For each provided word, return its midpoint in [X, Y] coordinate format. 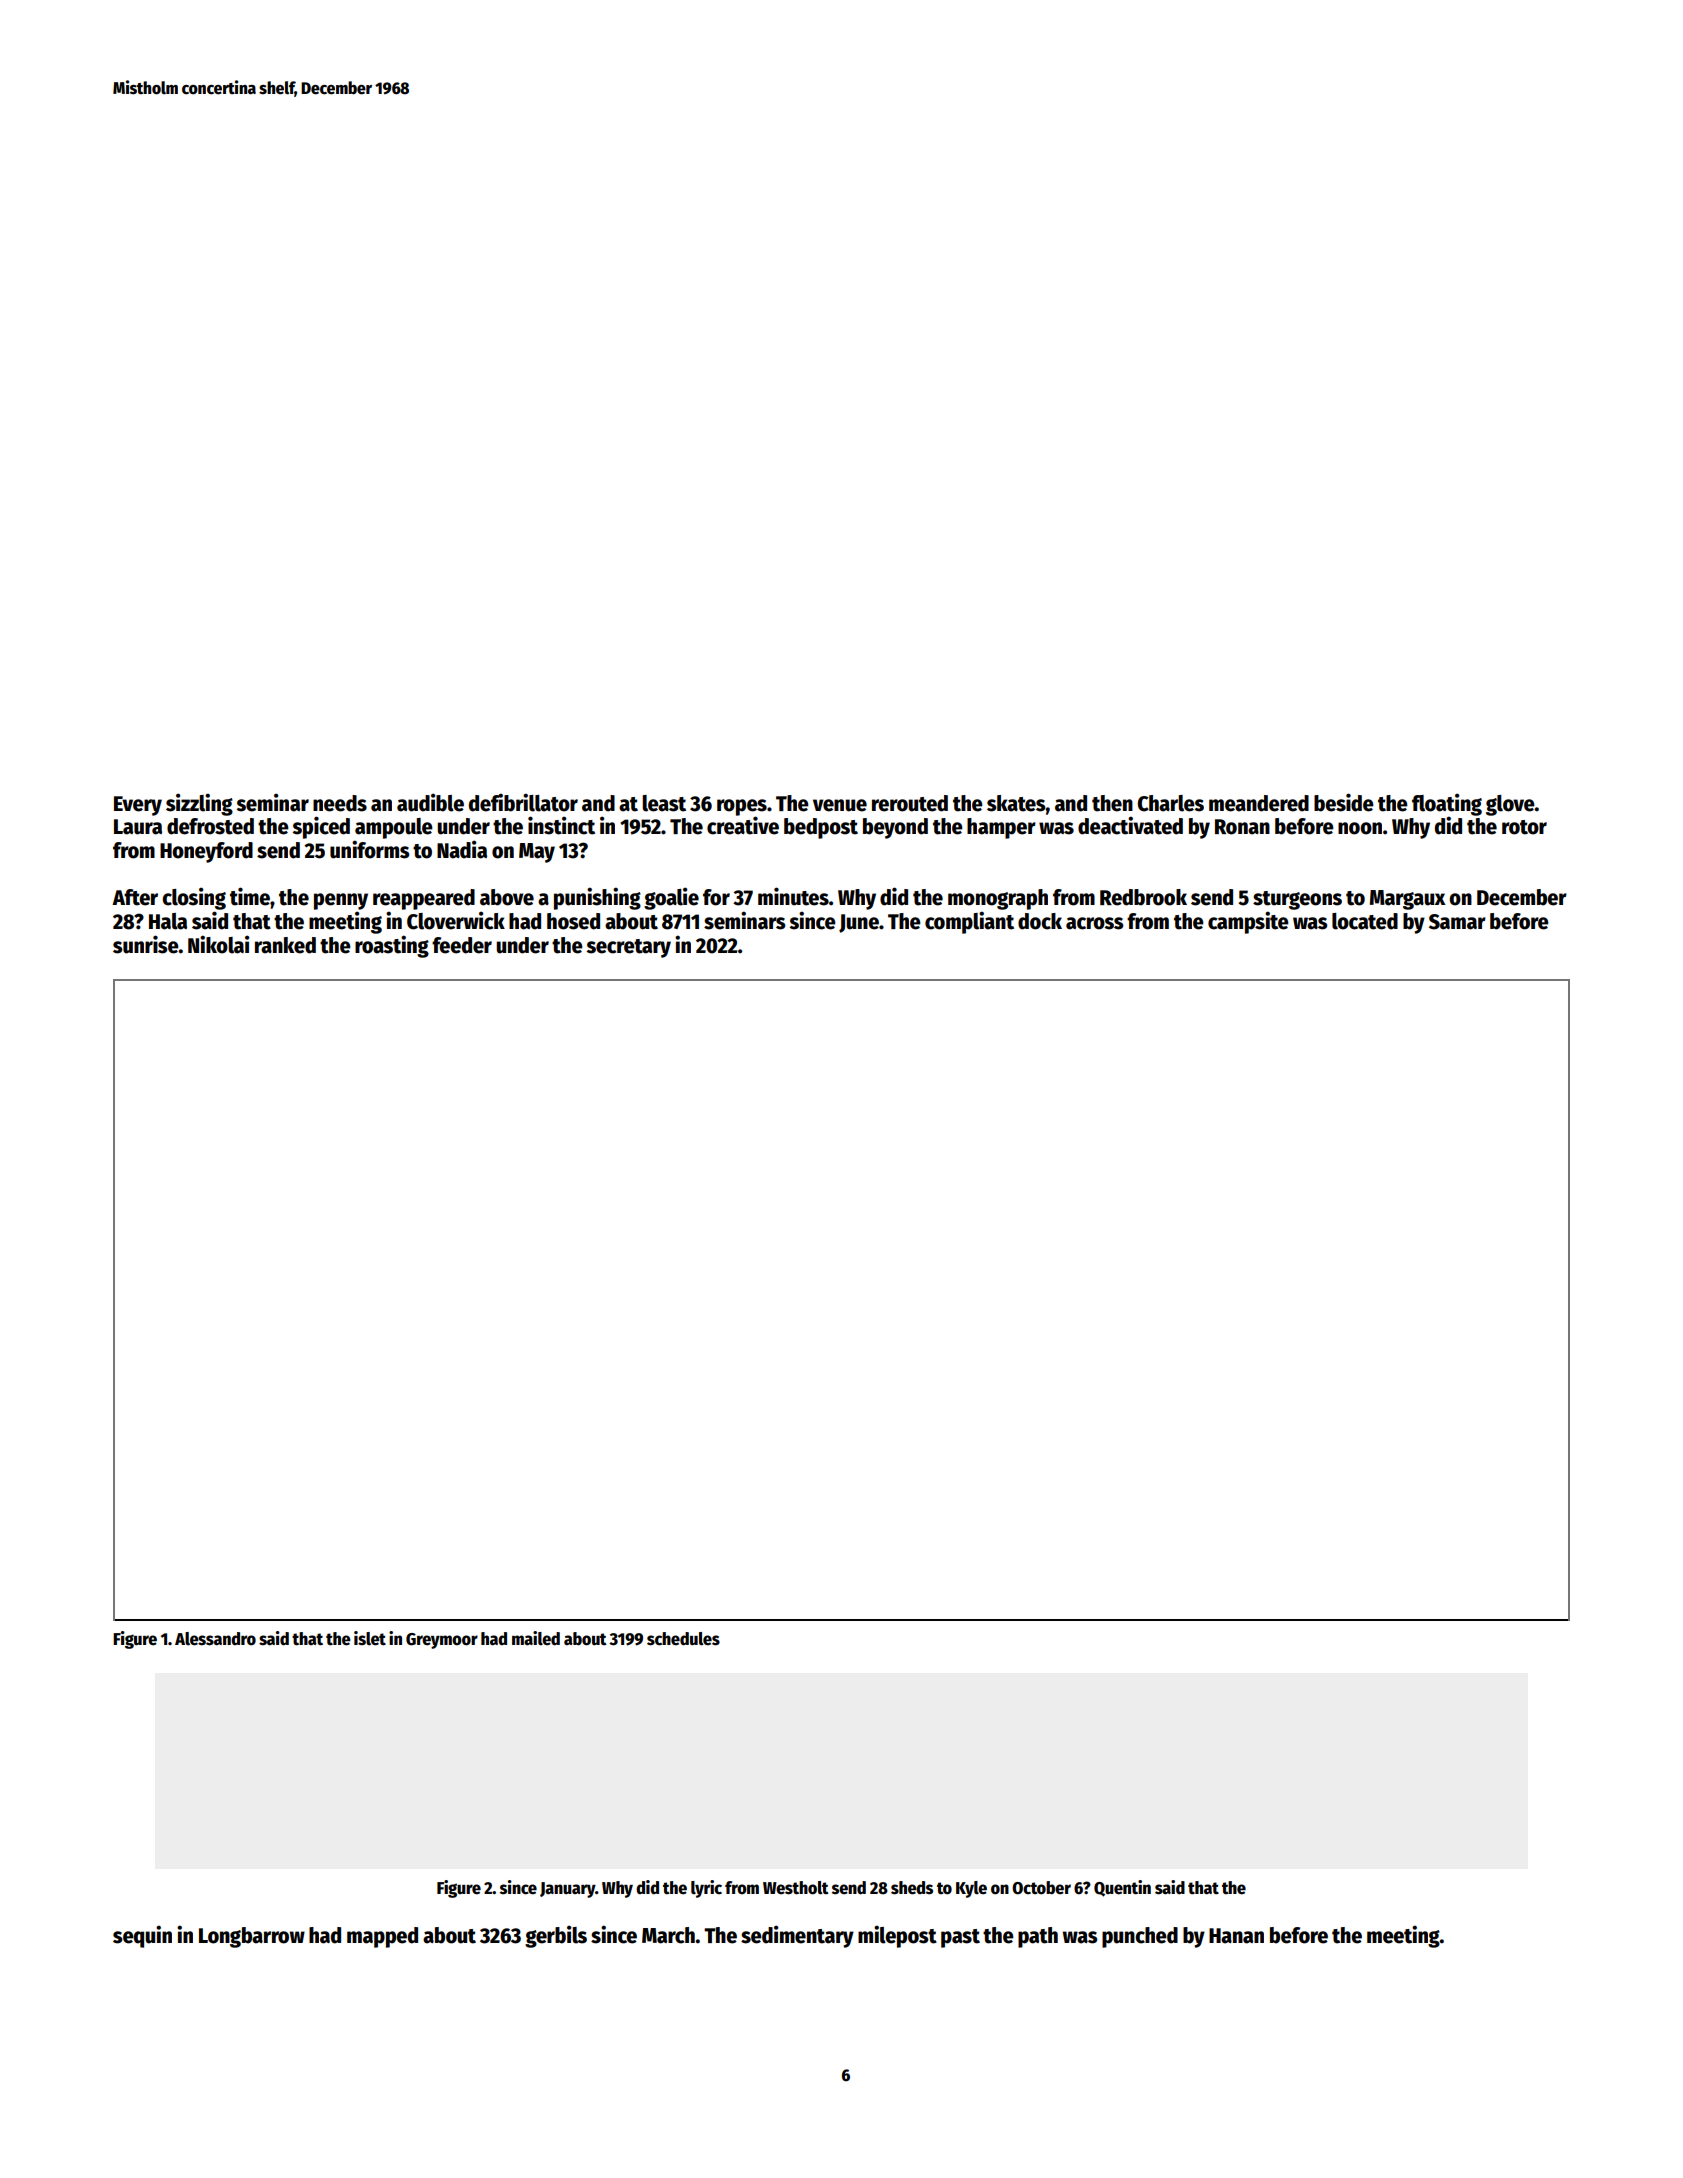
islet [370, 1638]
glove [1510, 805]
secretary [628, 948]
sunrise [146, 944]
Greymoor [442, 1641]
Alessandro [215, 1639]
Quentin [1122, 1888]
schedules [683, 1639]
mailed [536, 1638]
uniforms [370, 849]
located [1365, 921]
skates [1016, 803]
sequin [142, 1936]
